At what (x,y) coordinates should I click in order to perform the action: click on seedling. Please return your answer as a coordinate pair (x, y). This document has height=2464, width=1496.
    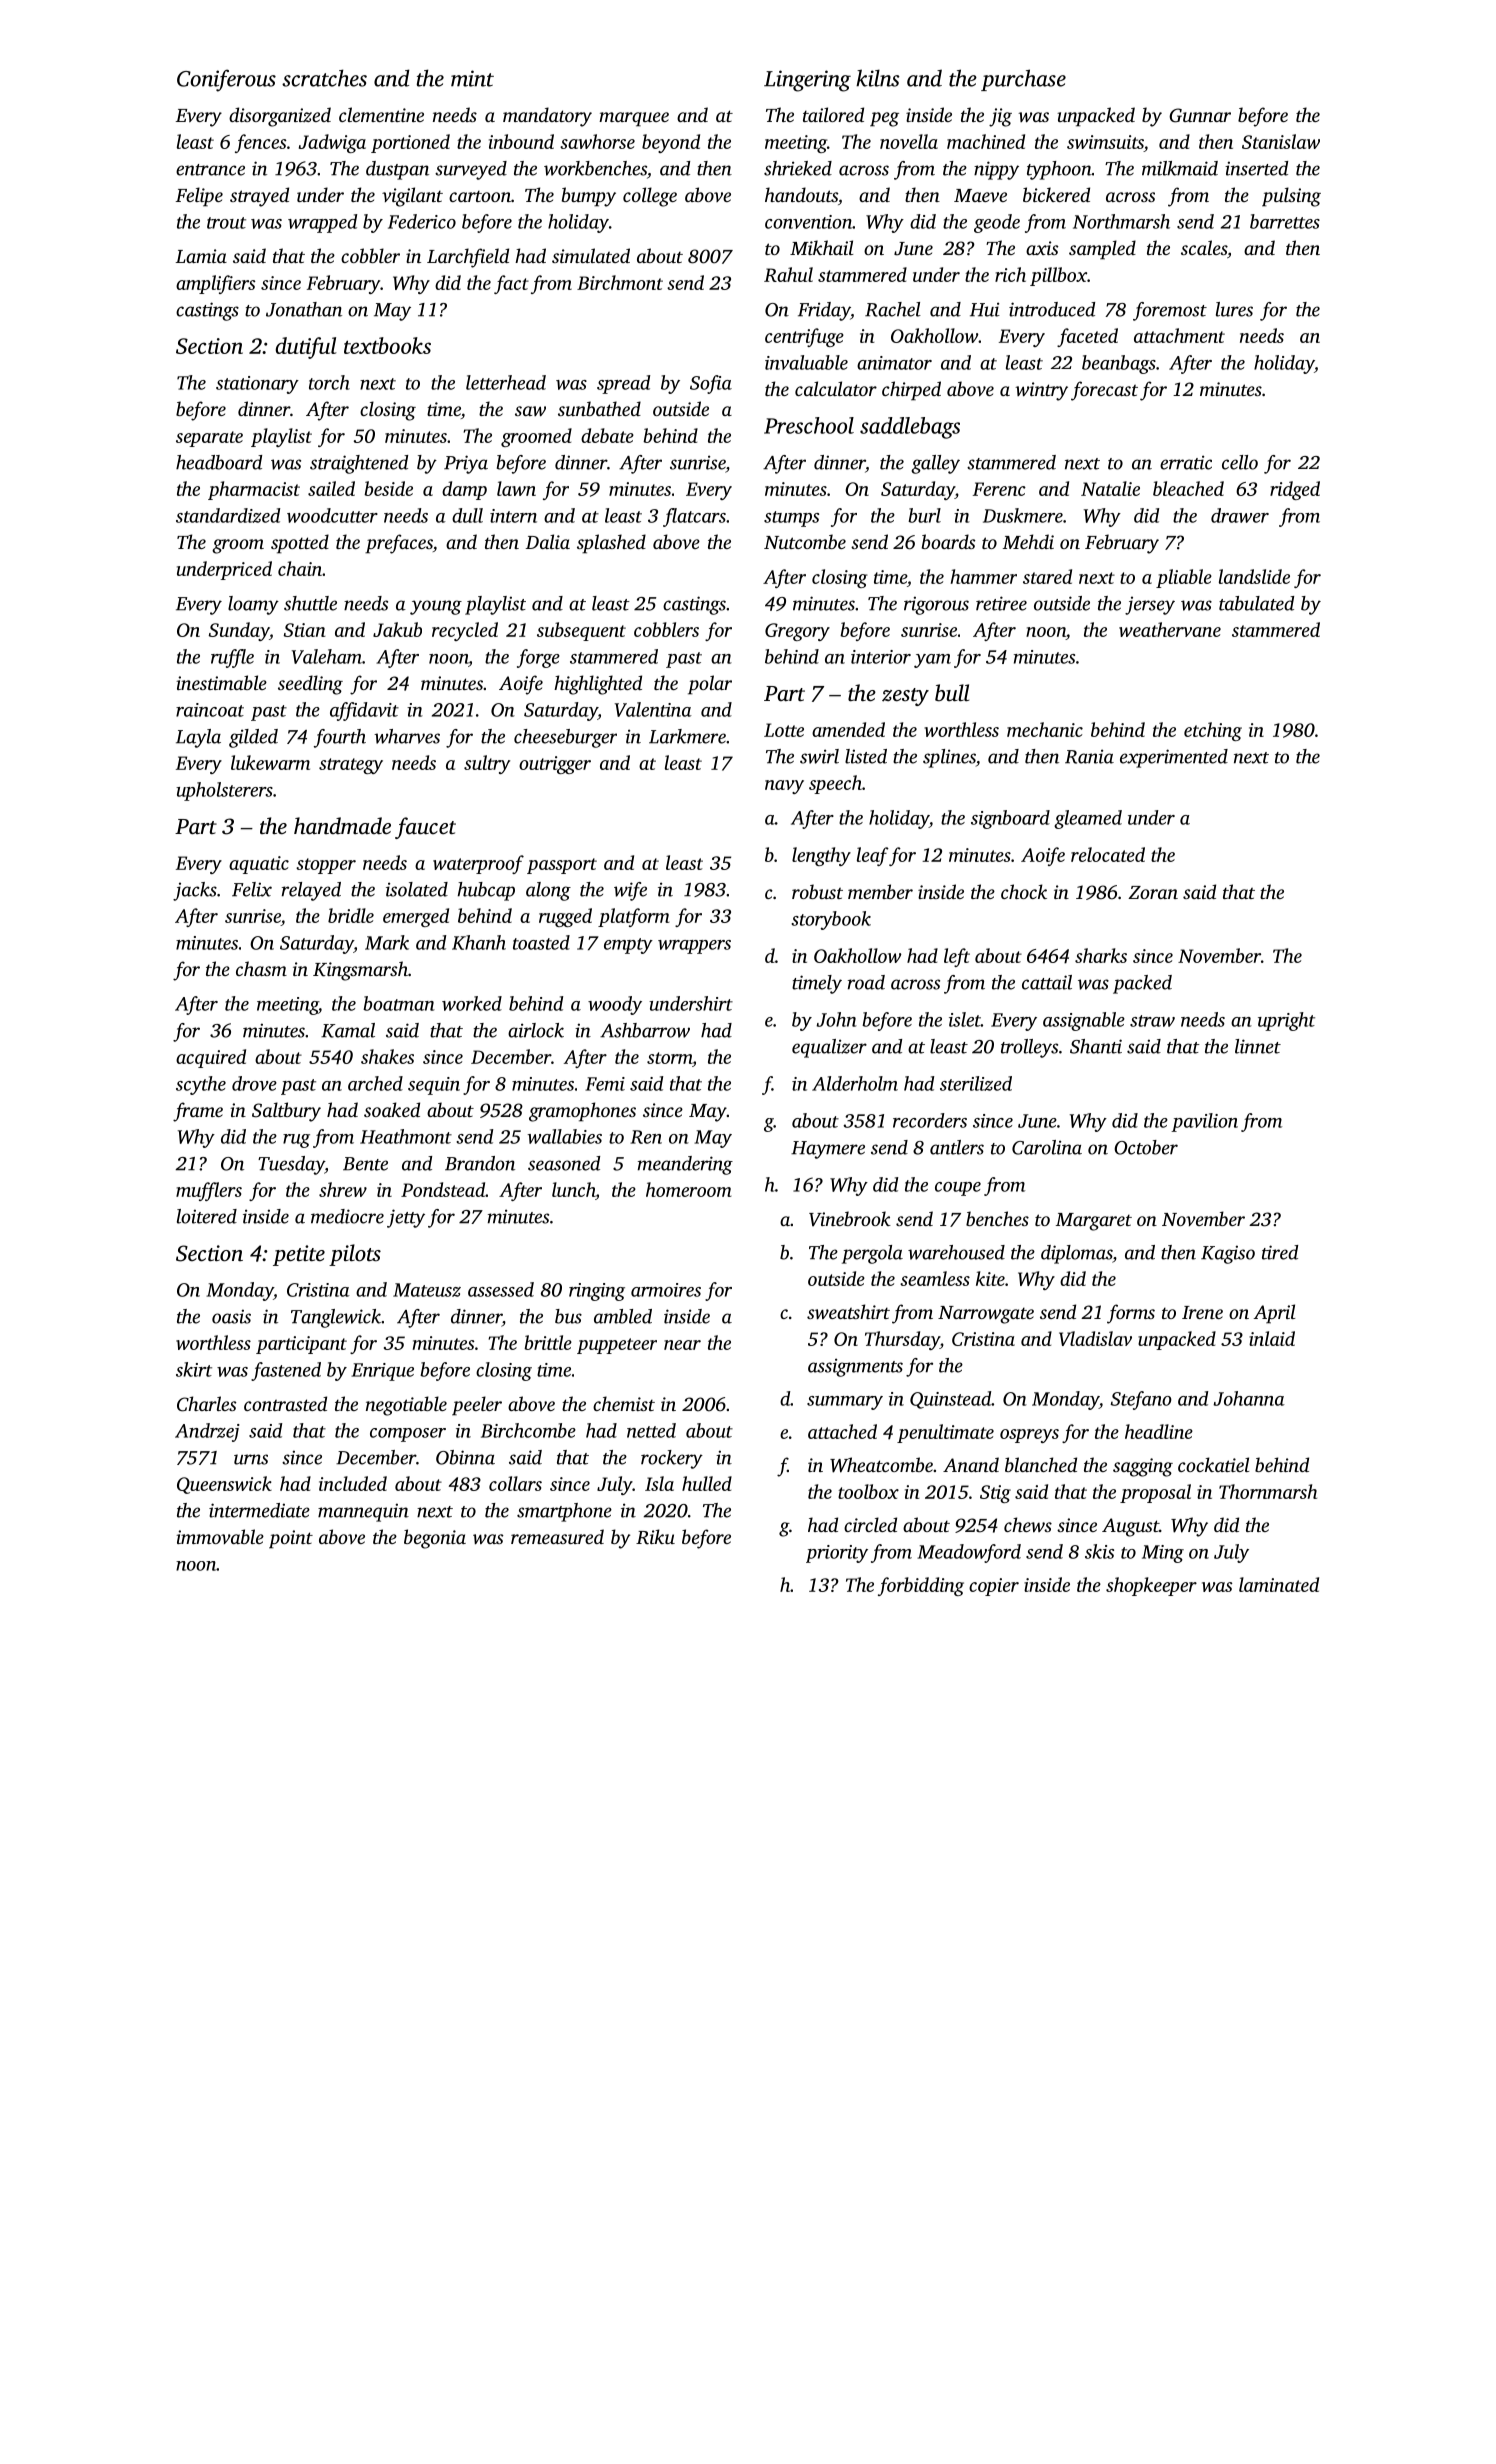
    Looking at the image, I should click on (310, 685).
